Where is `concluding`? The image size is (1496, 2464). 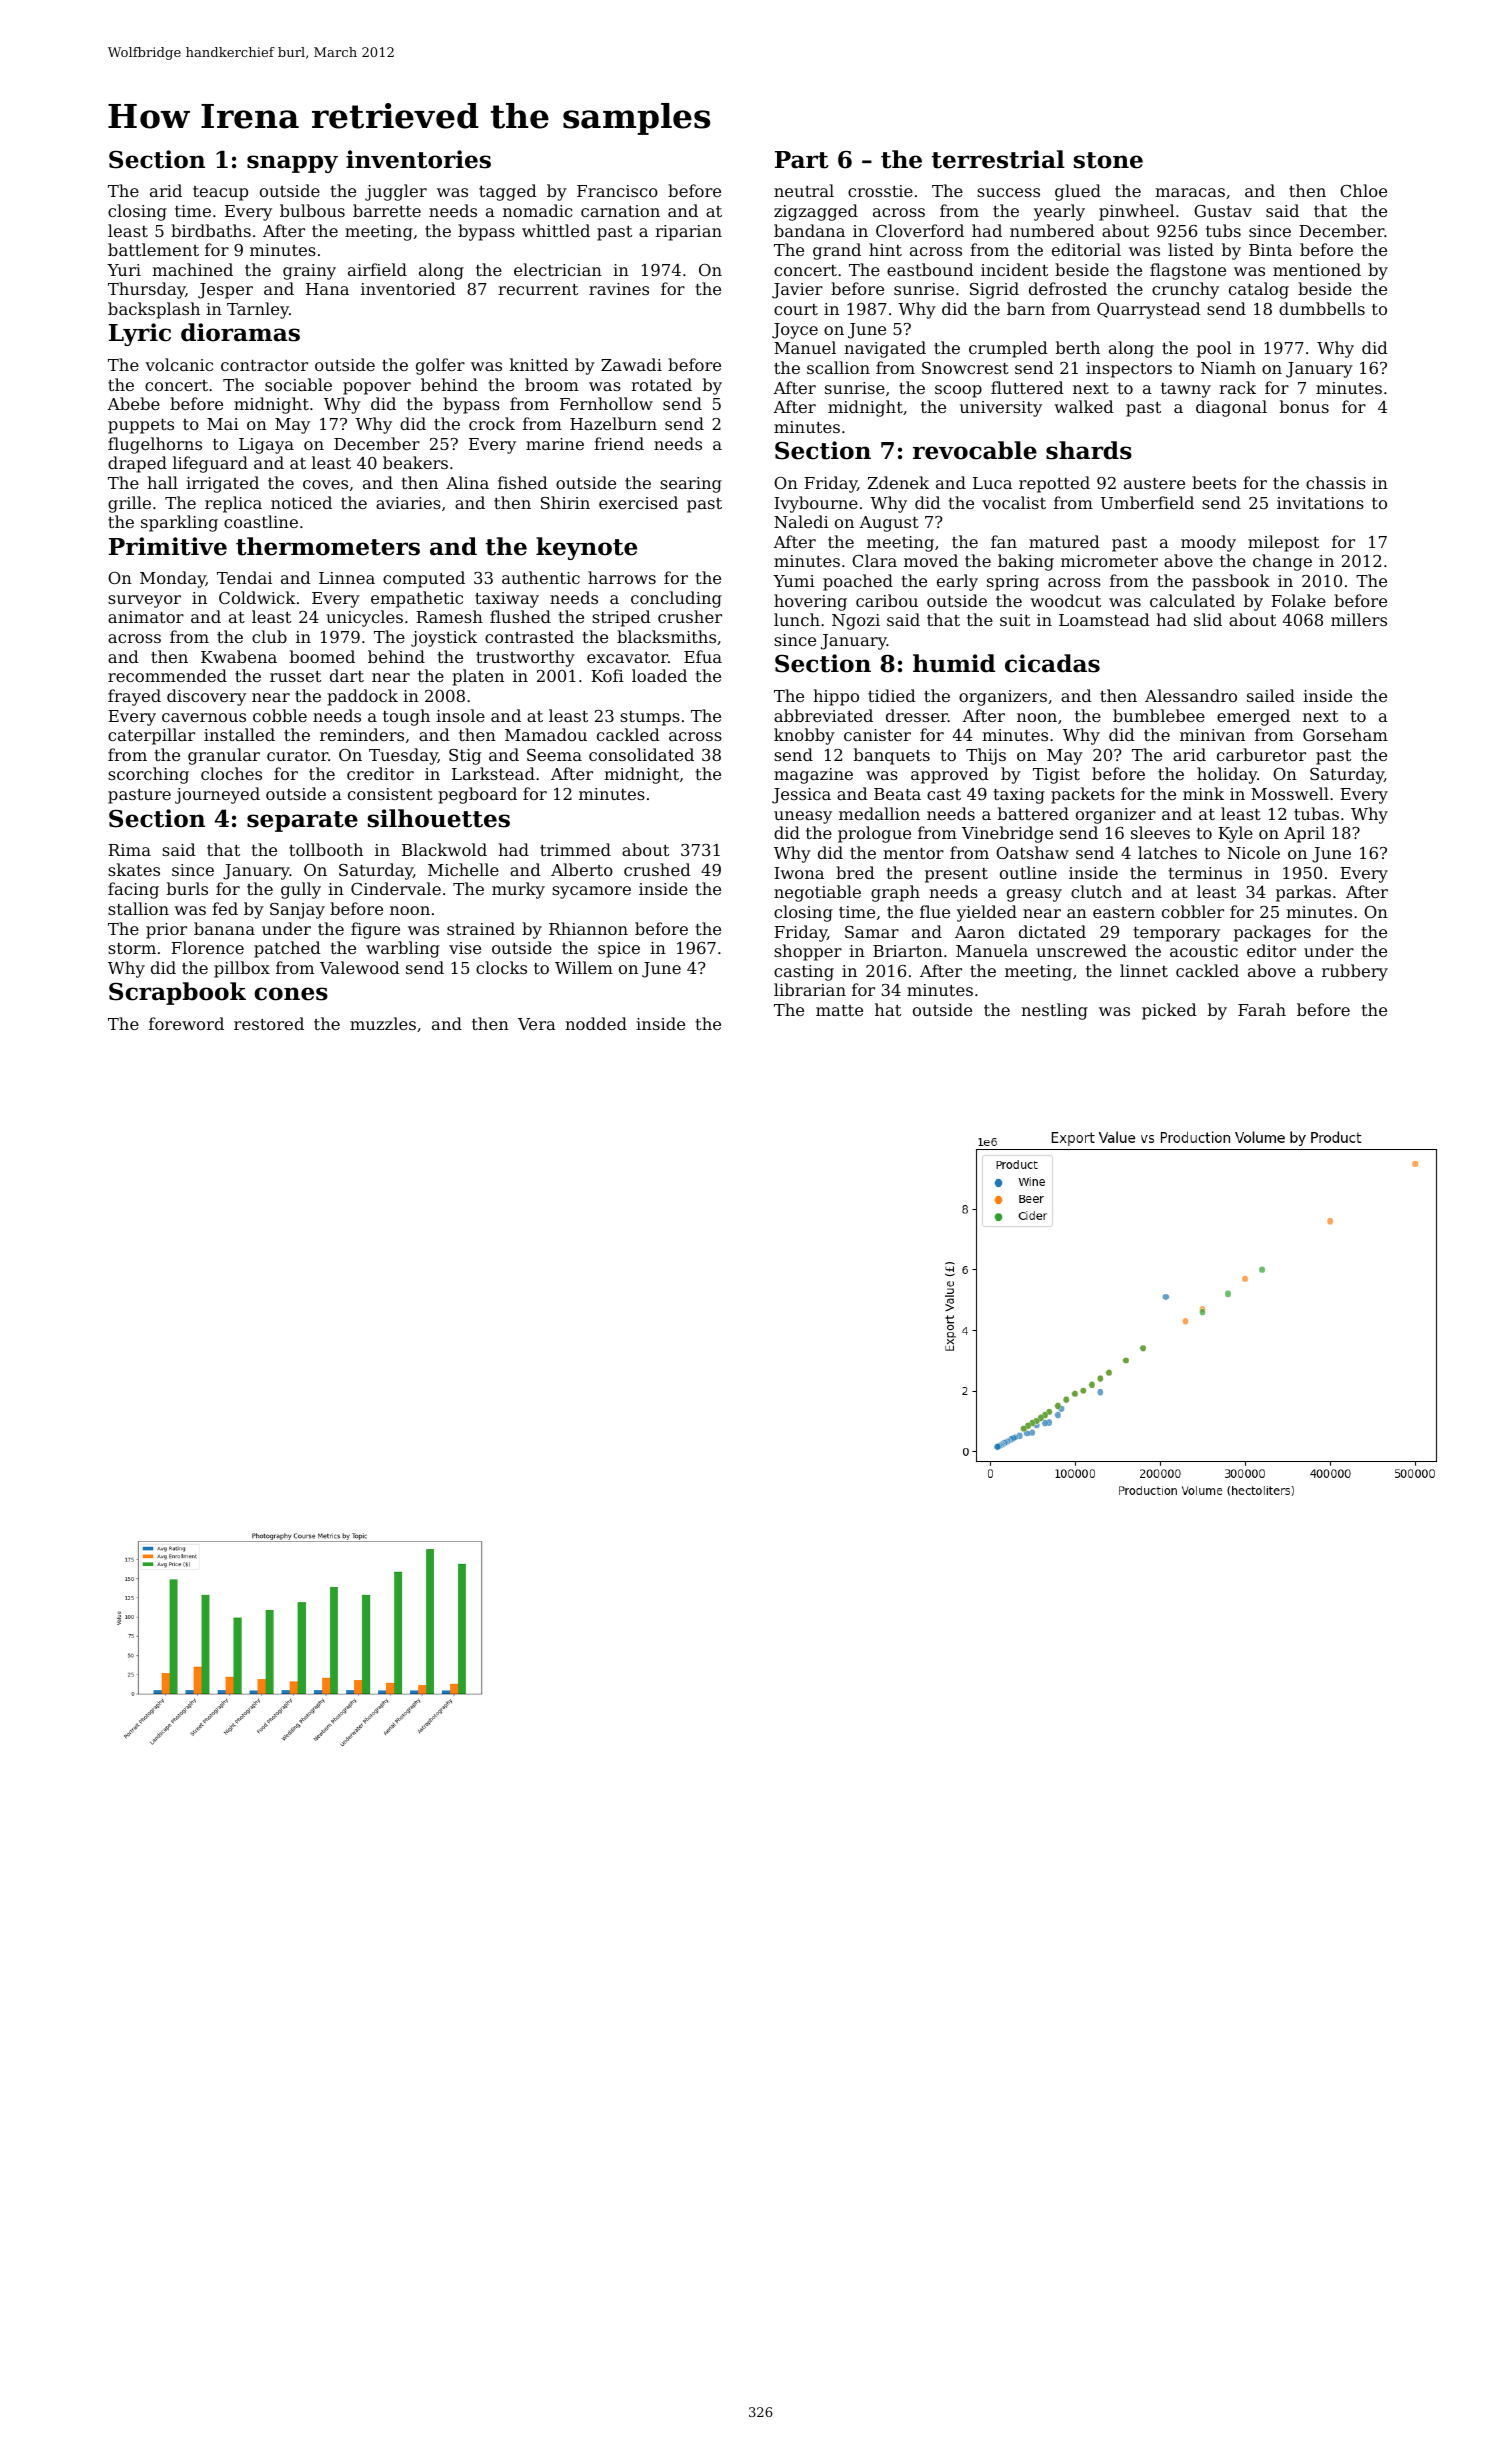 concluding is located at coordinates (676, 599).
